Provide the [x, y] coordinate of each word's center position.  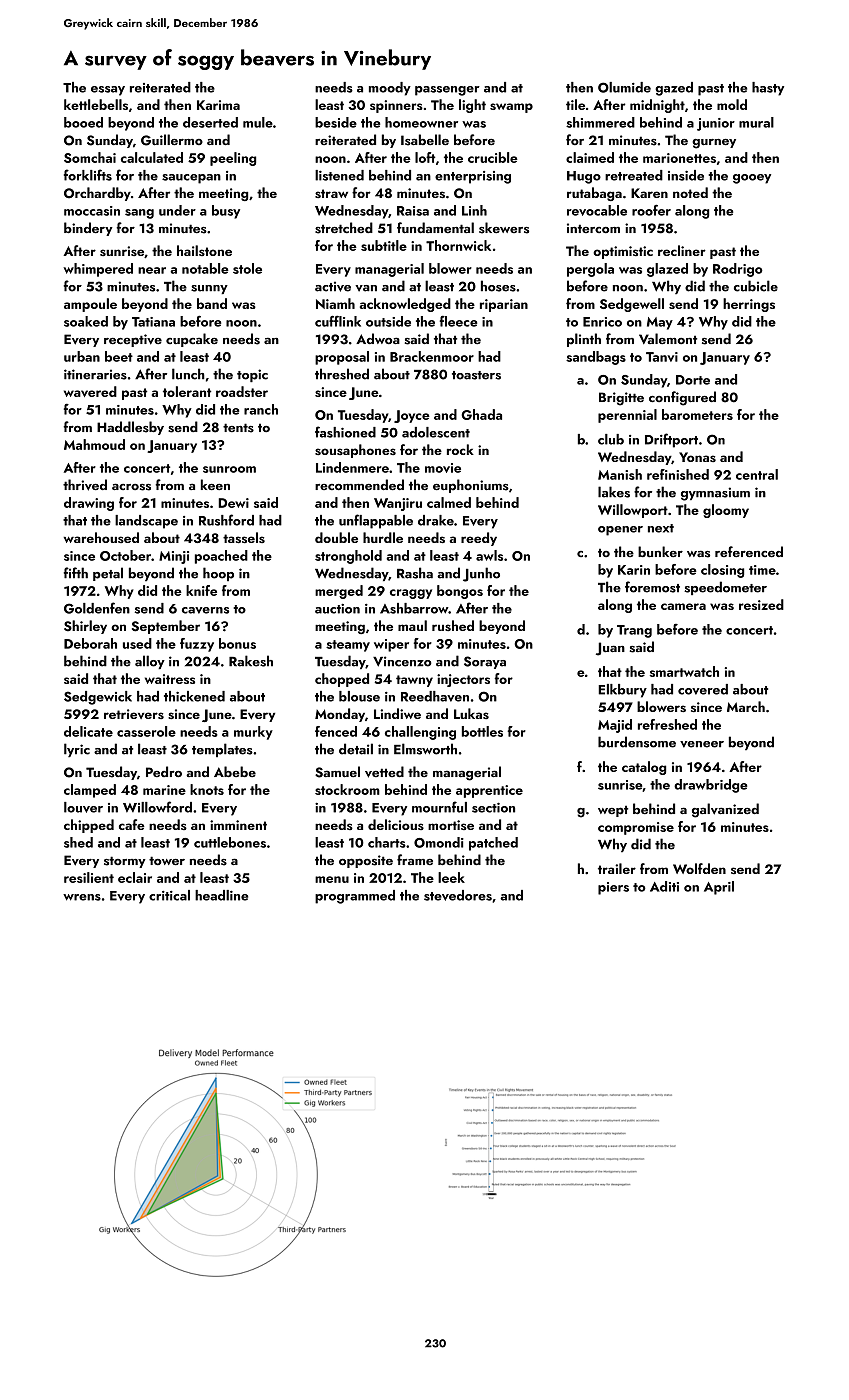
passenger [447, 91]
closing [722, 571]
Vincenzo [402, 661]
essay [108, 91]
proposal [342, 358]
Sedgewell [632, 305]
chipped [89, 826]
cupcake [192, 340]
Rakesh [251, 661]
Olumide [624, 87]
